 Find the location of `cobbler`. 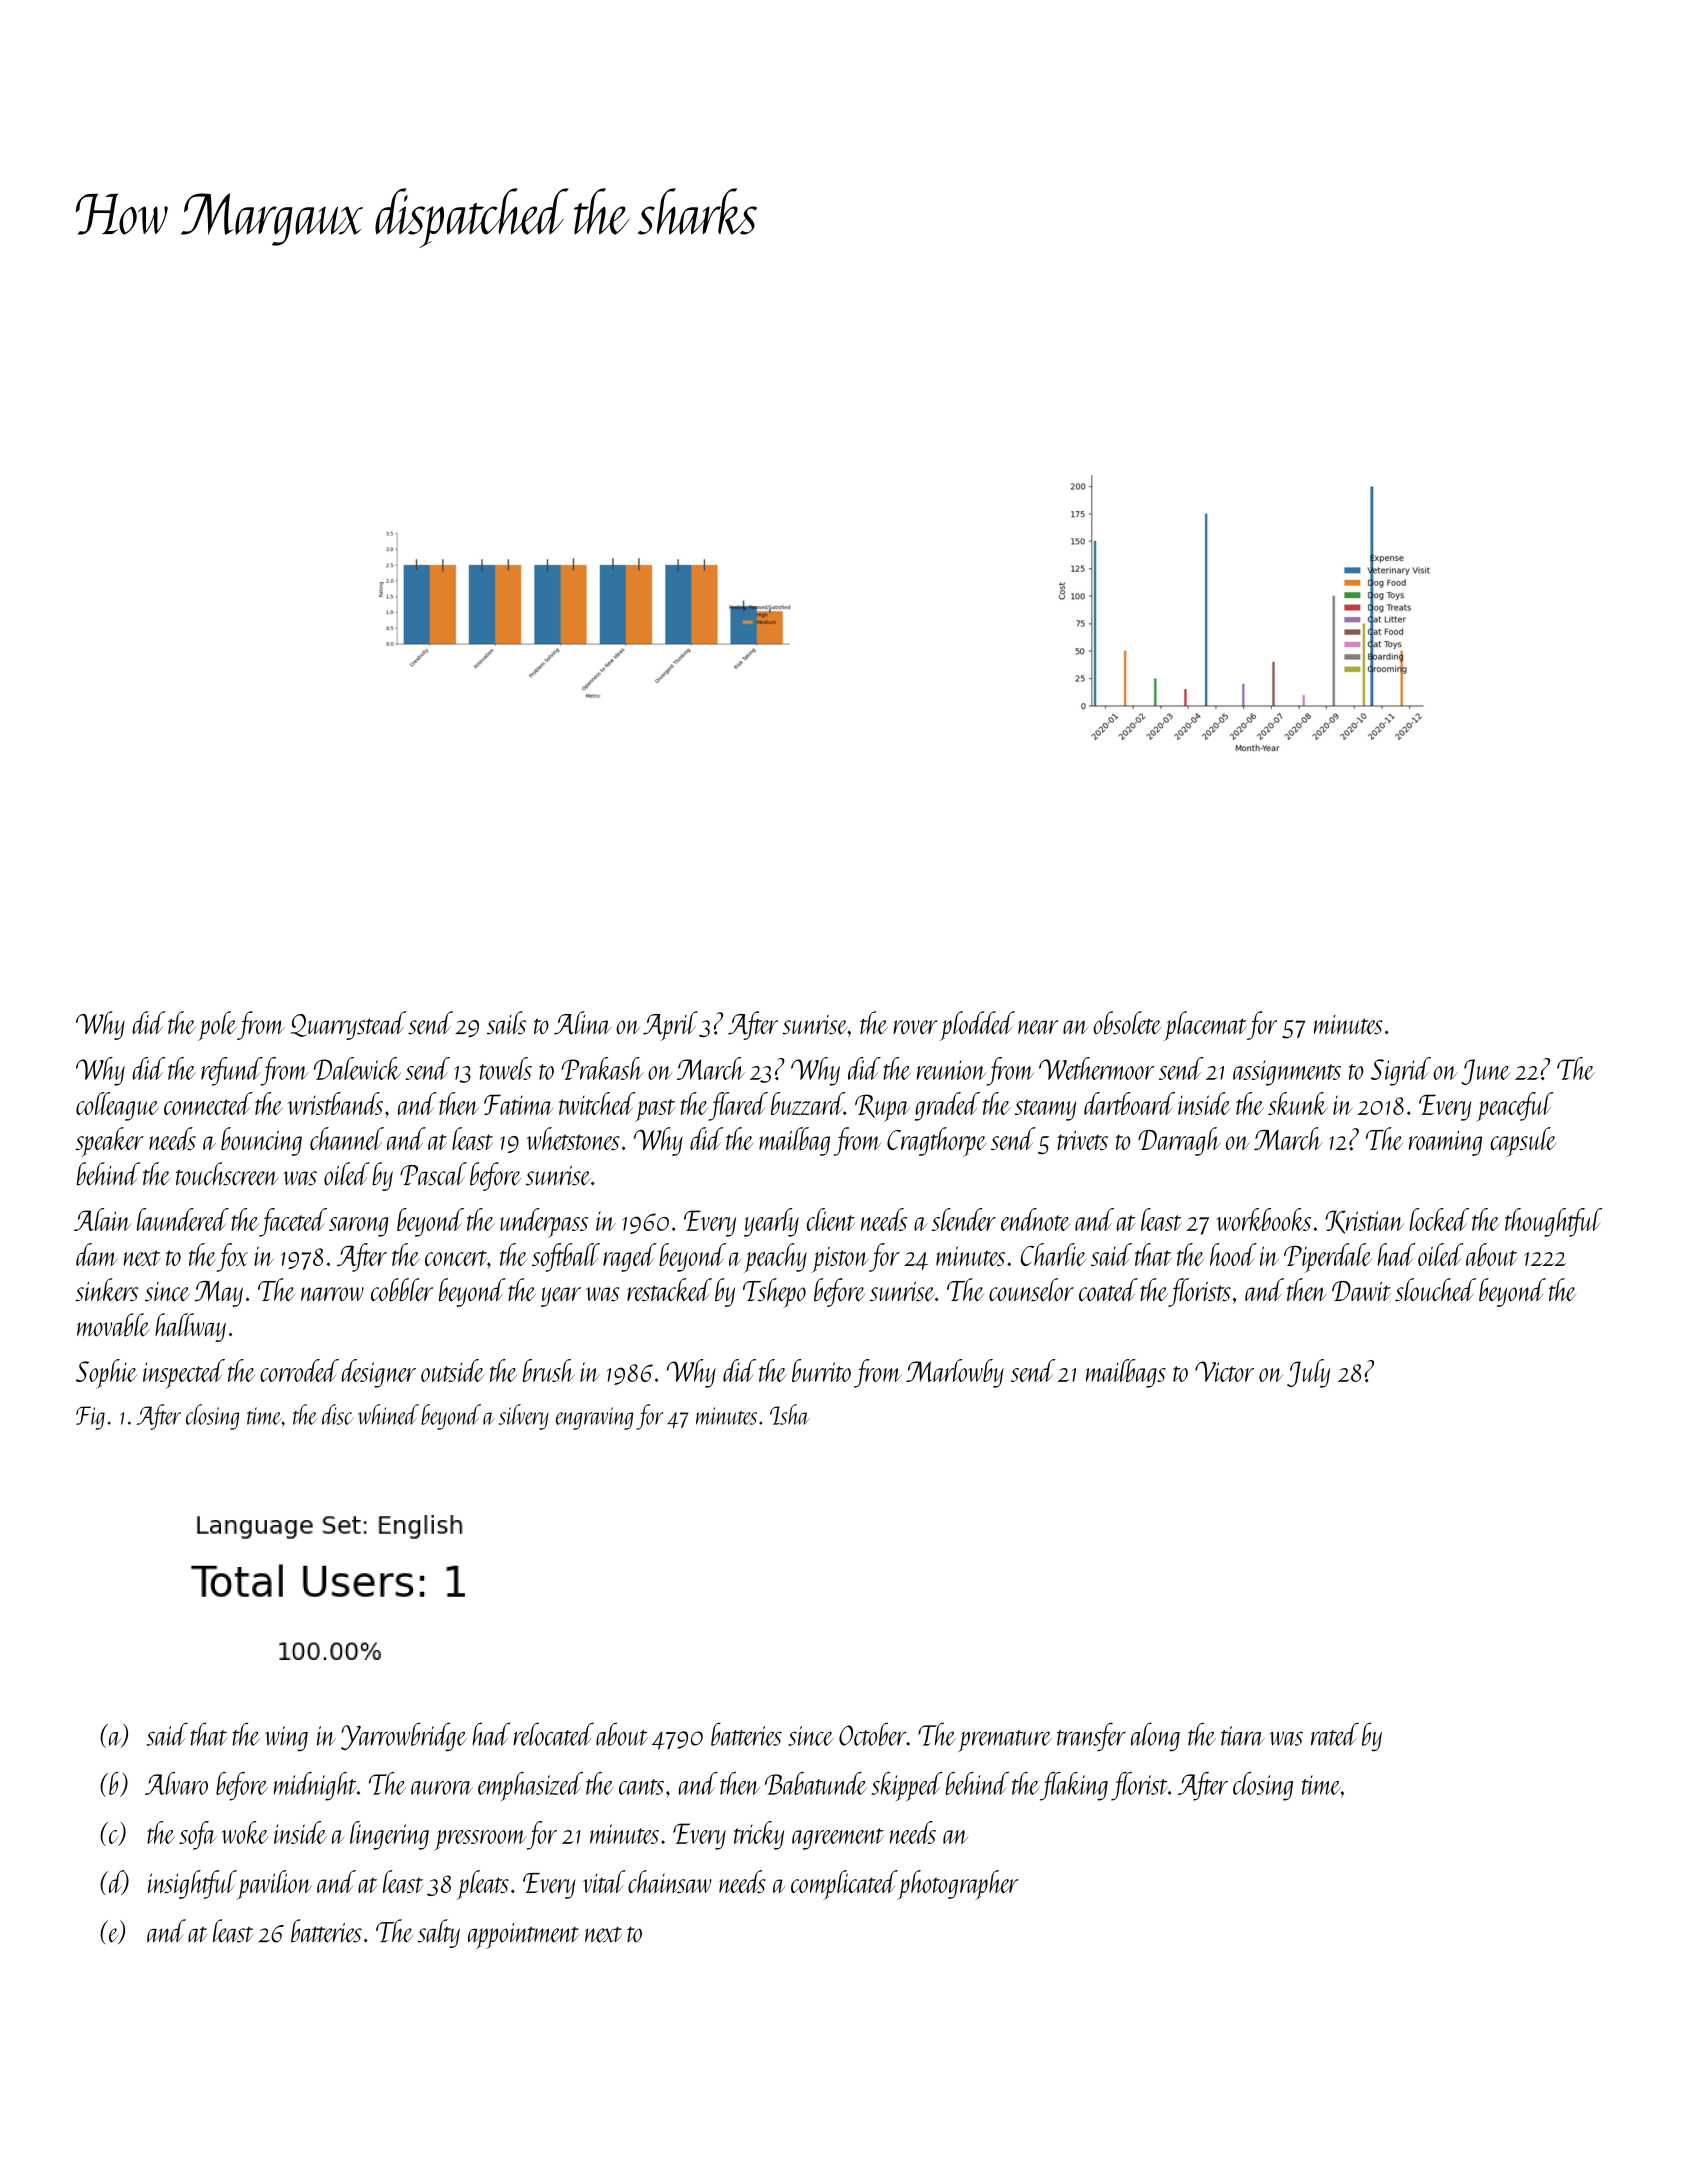

cobbler is located at coordinates (402, 1290).
